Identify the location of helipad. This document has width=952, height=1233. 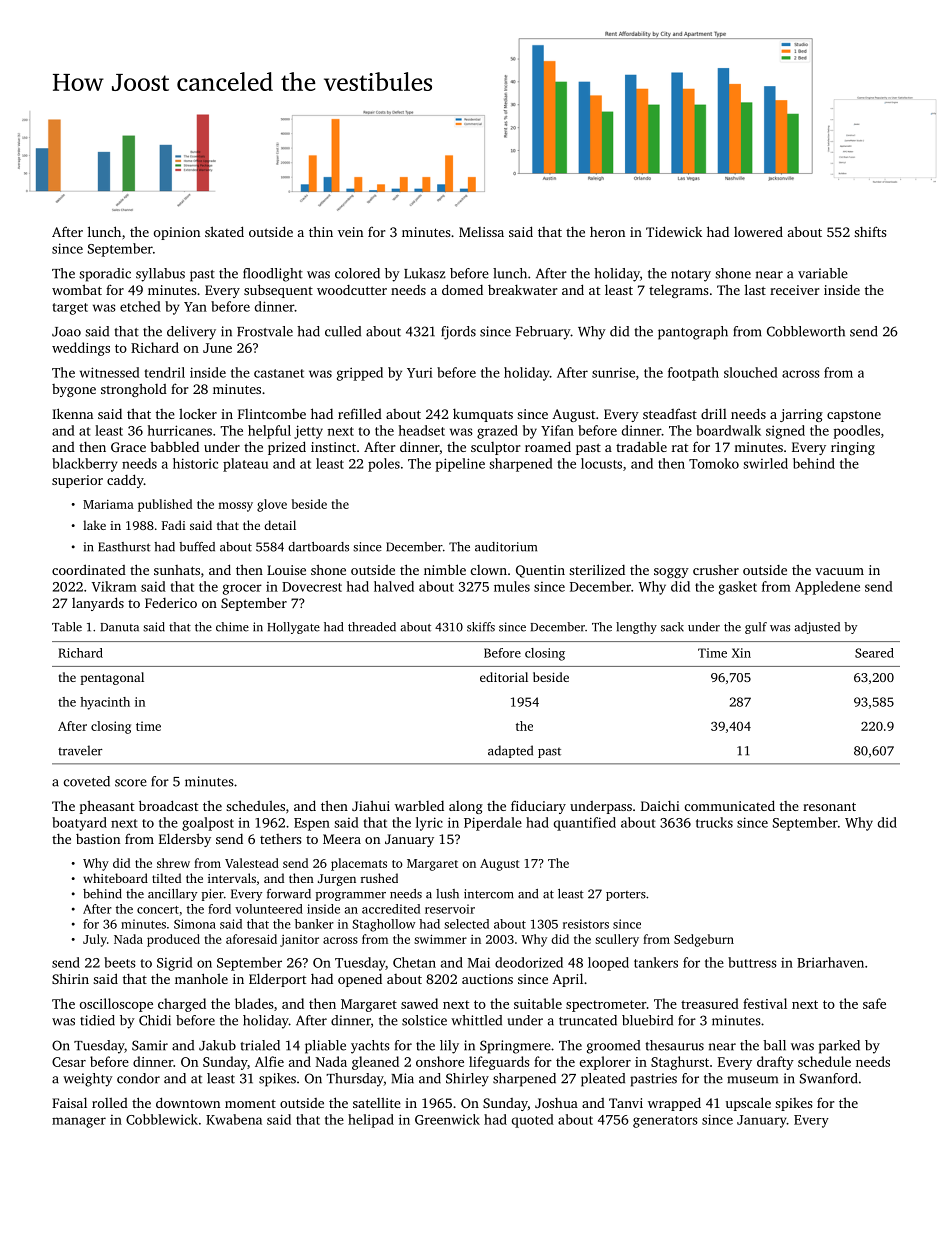
(371, 1121).
